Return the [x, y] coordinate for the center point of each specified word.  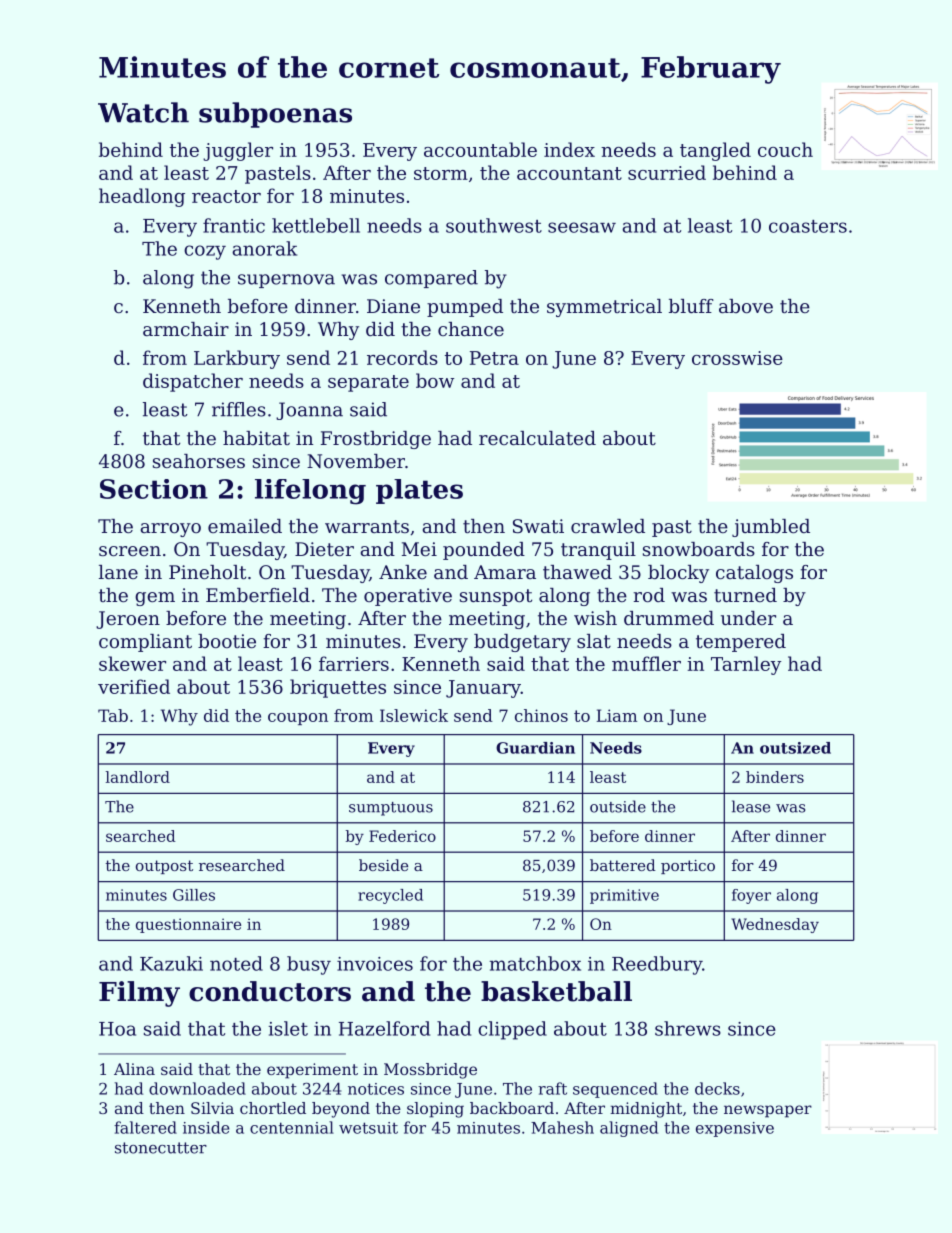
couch [785, 149]
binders [775, 777]
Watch [143, 112]
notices [376, 1089]
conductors [270, 991]
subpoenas [275, 115]
